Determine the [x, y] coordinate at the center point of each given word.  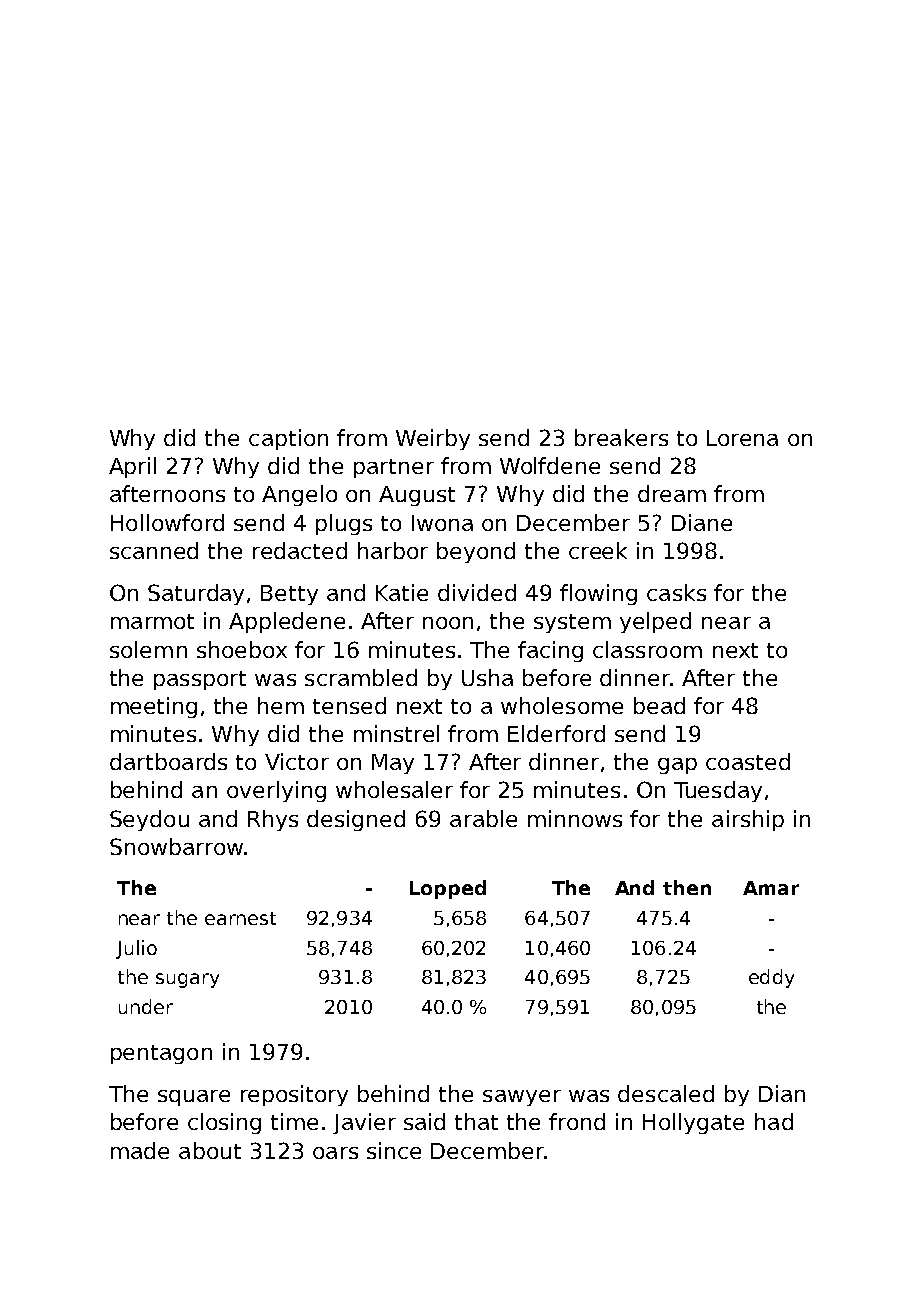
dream [672, 493]
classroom [647, 649]
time [294, 1121]
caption [288, 439]
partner [394, 468]
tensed [349, 705]
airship [748, 820]
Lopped [448, 889]
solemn [148, 649]
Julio [136, 949]
